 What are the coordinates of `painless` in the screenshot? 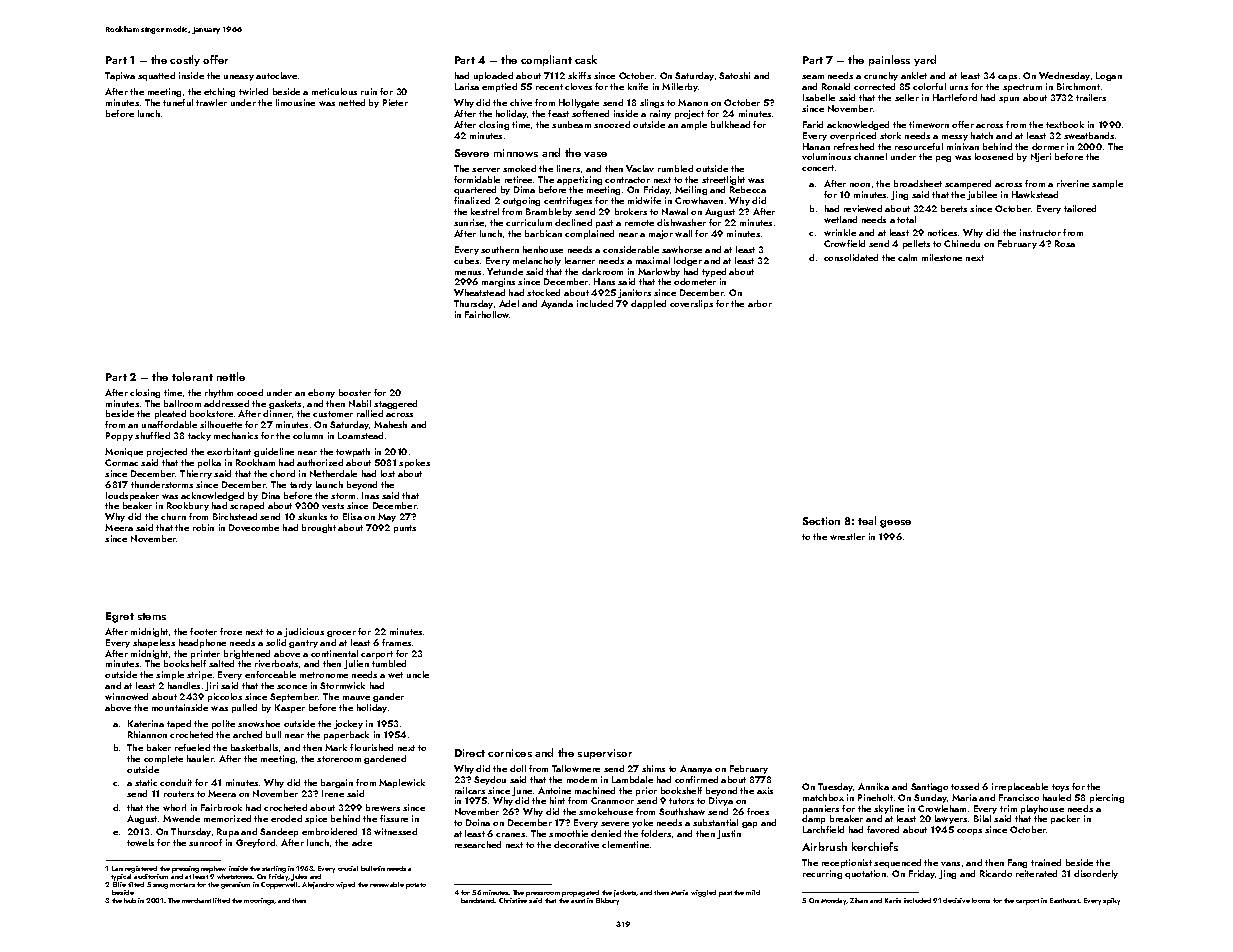 It's located at (889, 60).
